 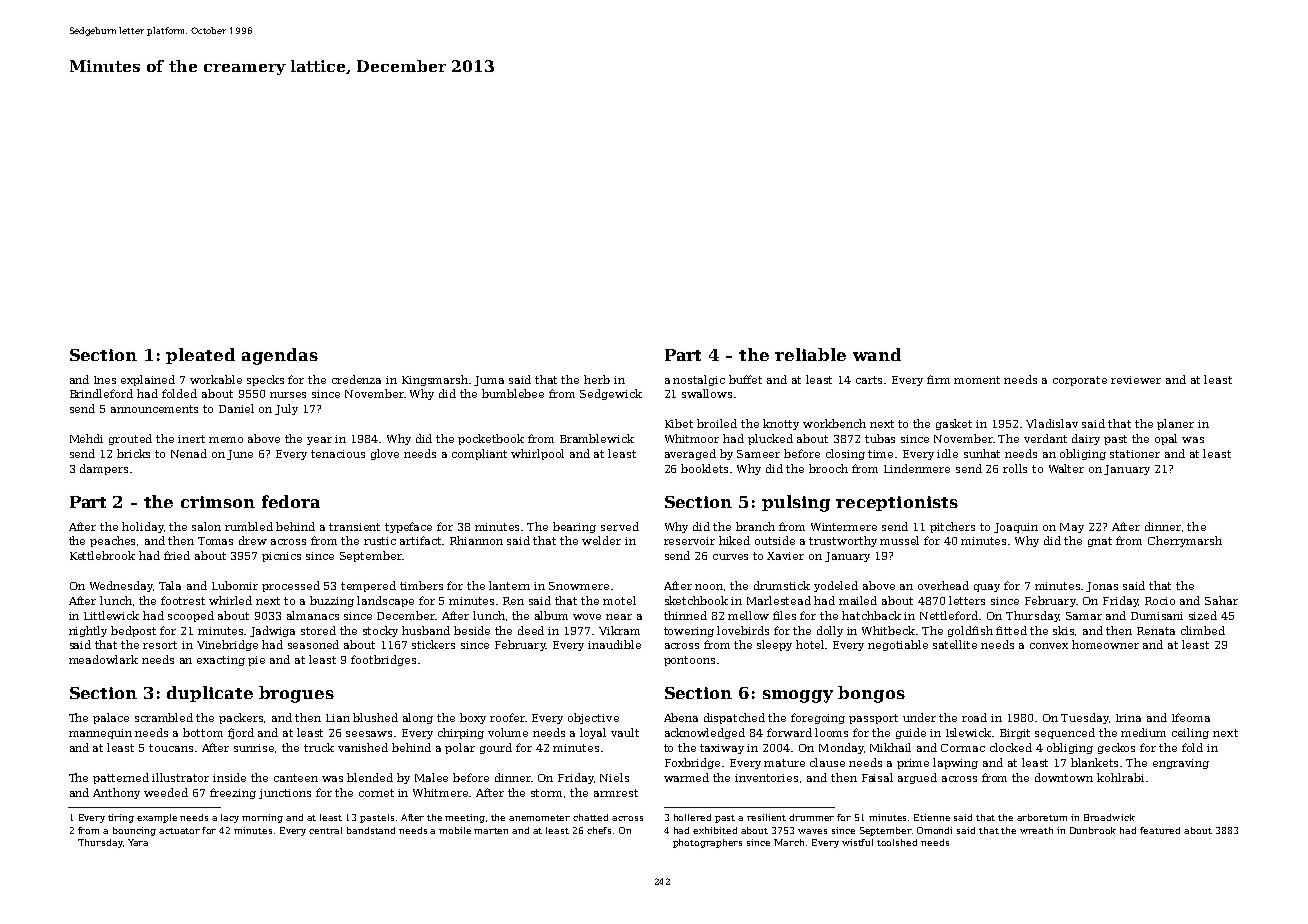 What do you see at coordinates (696, 600) in the image?
I see `sketchbook` at bounding box center [696, 600].
